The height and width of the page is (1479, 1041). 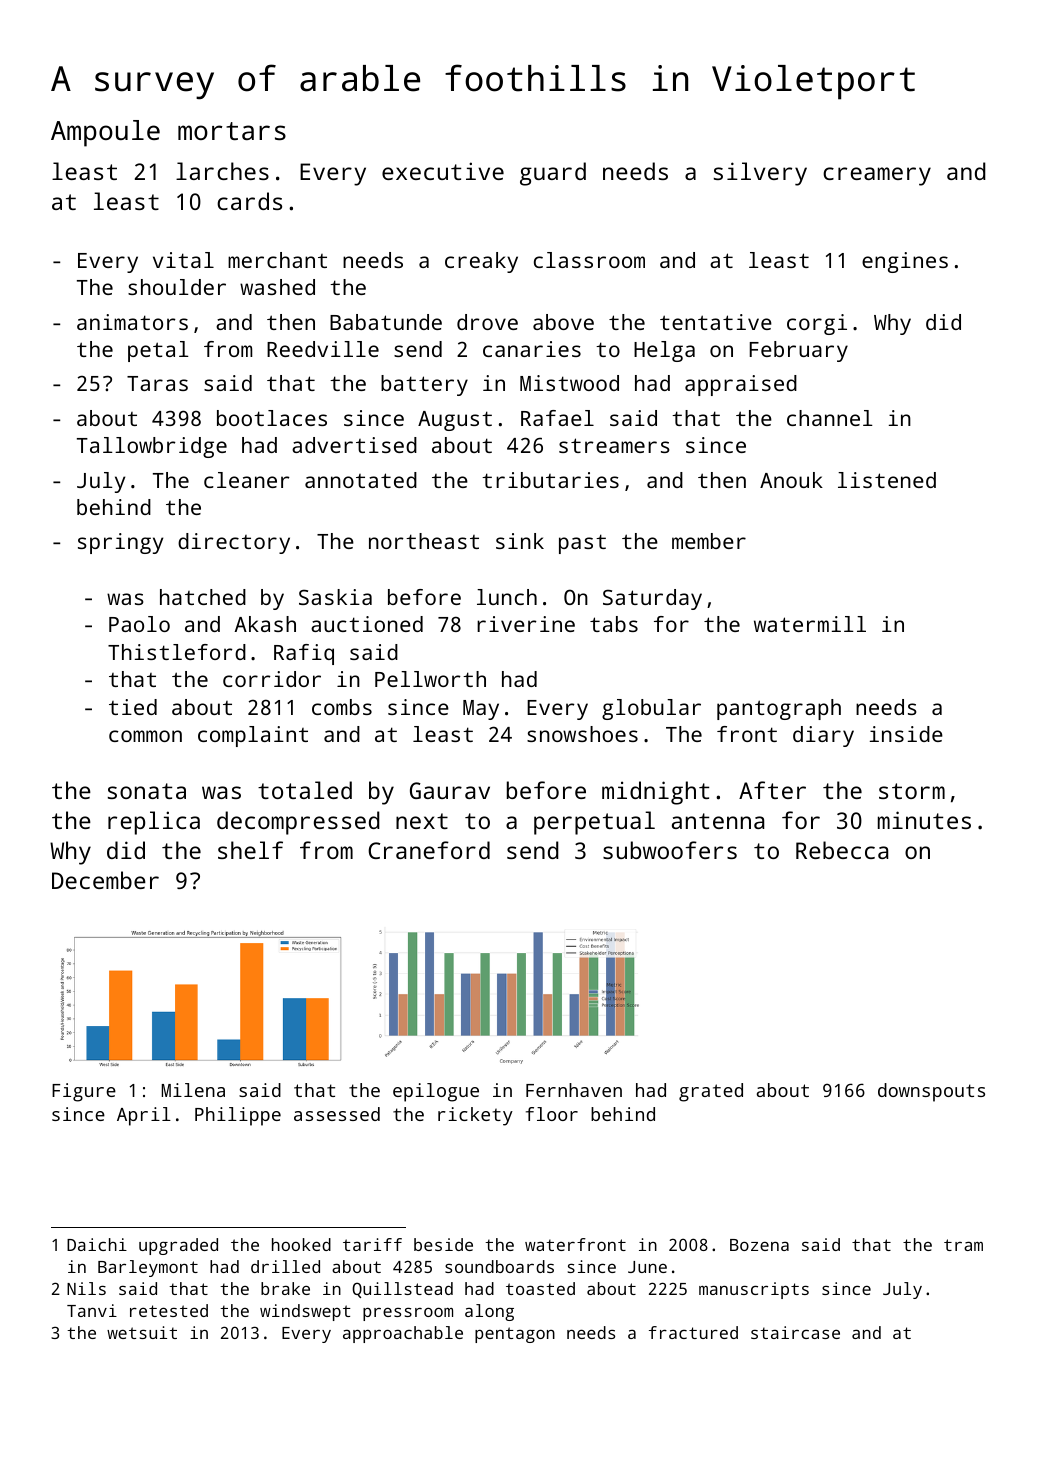 What do you see at coordinates (905, 262) in the page?
I see `engines` at bounding box center [905, 262].
